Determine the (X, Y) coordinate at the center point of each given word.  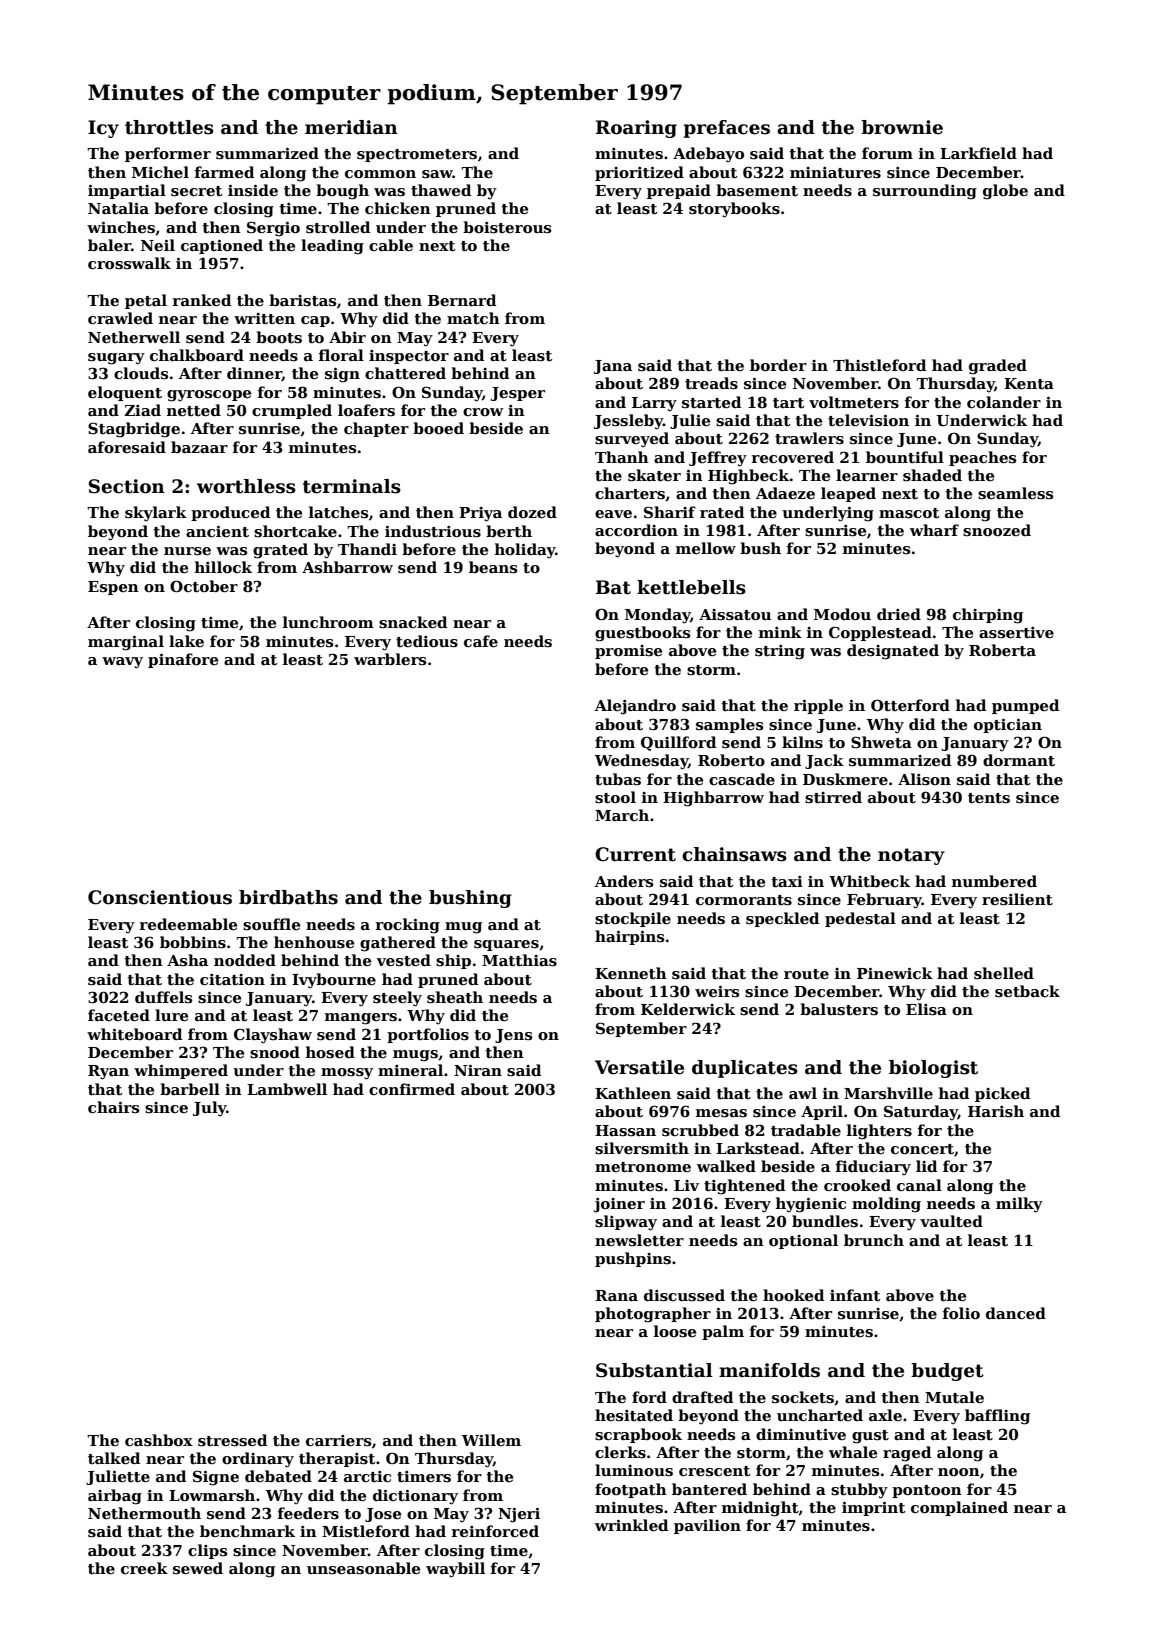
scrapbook (638, 1435)
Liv (686, 1185)
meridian (351, 127)
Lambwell (287, 1089)
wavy (122, 663)
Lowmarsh (212, 1495)
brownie (902, 127)
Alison (924, 779)
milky (1019, 1205)
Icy (103, 129)
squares (506, 945)
